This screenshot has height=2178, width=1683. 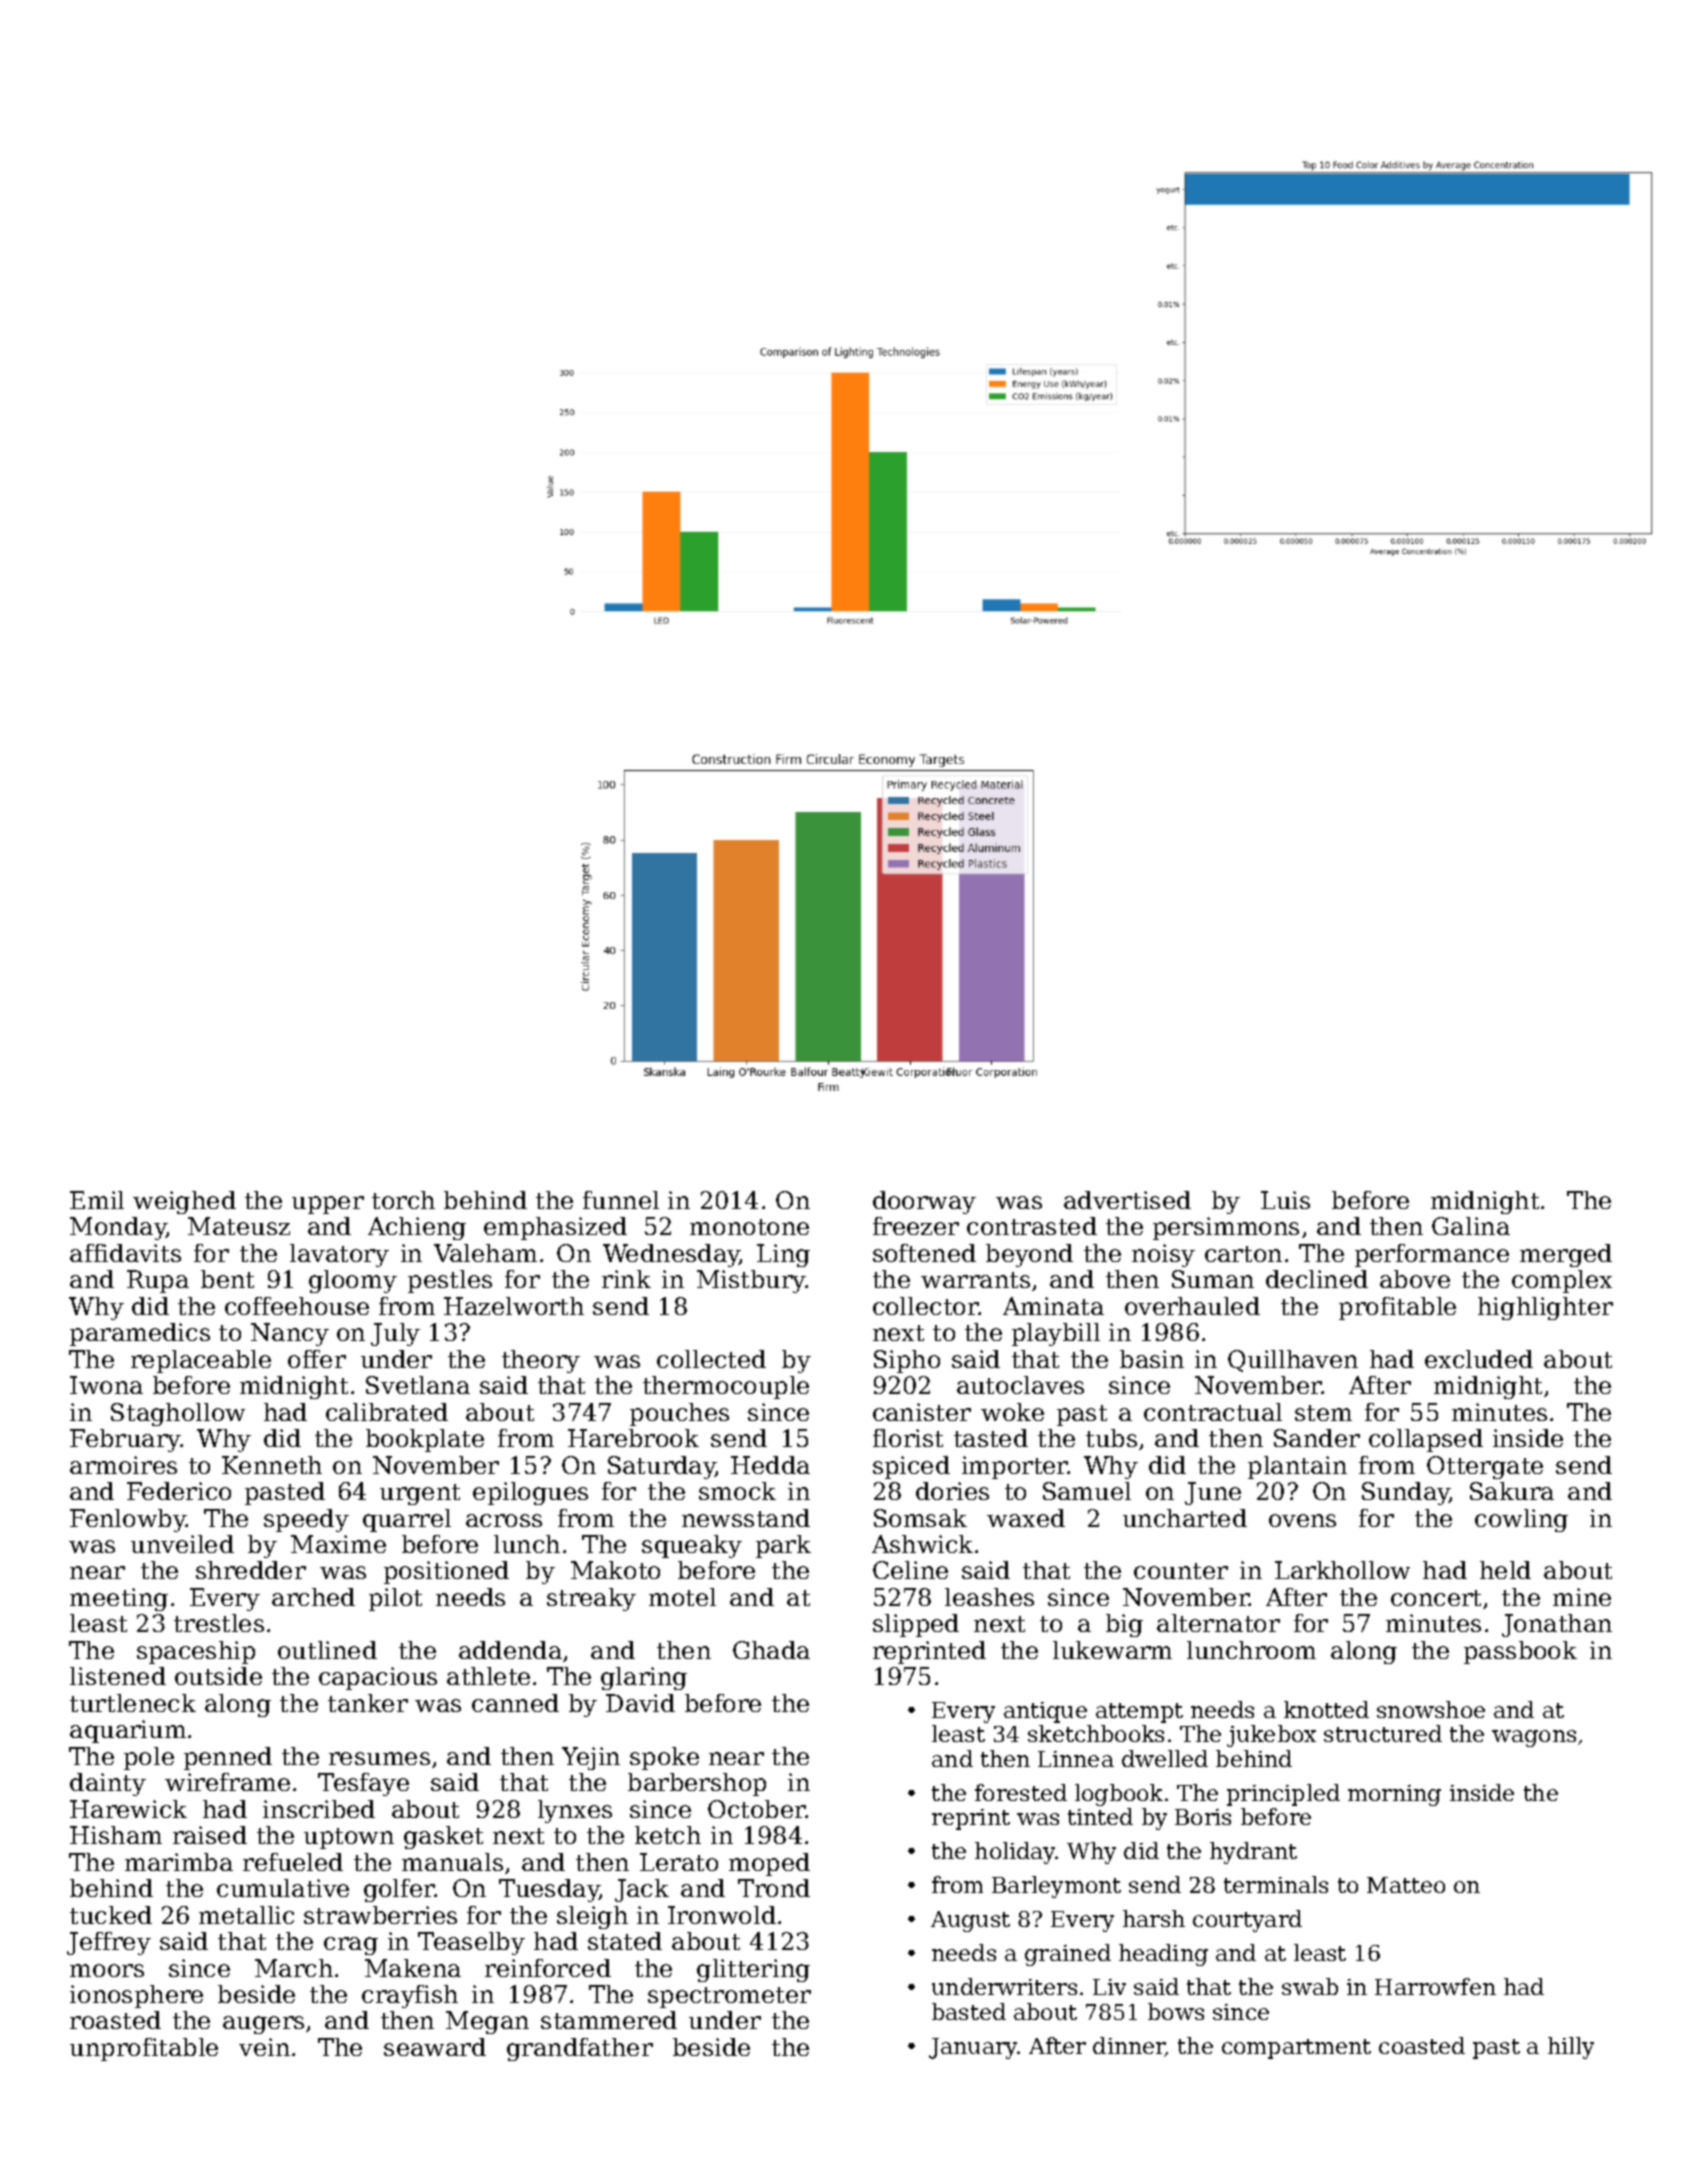 What do you see at coordinates (1293, 1361) in the screenshot?
I see `Quillhaven` at bounding box center [1293, 1361].
